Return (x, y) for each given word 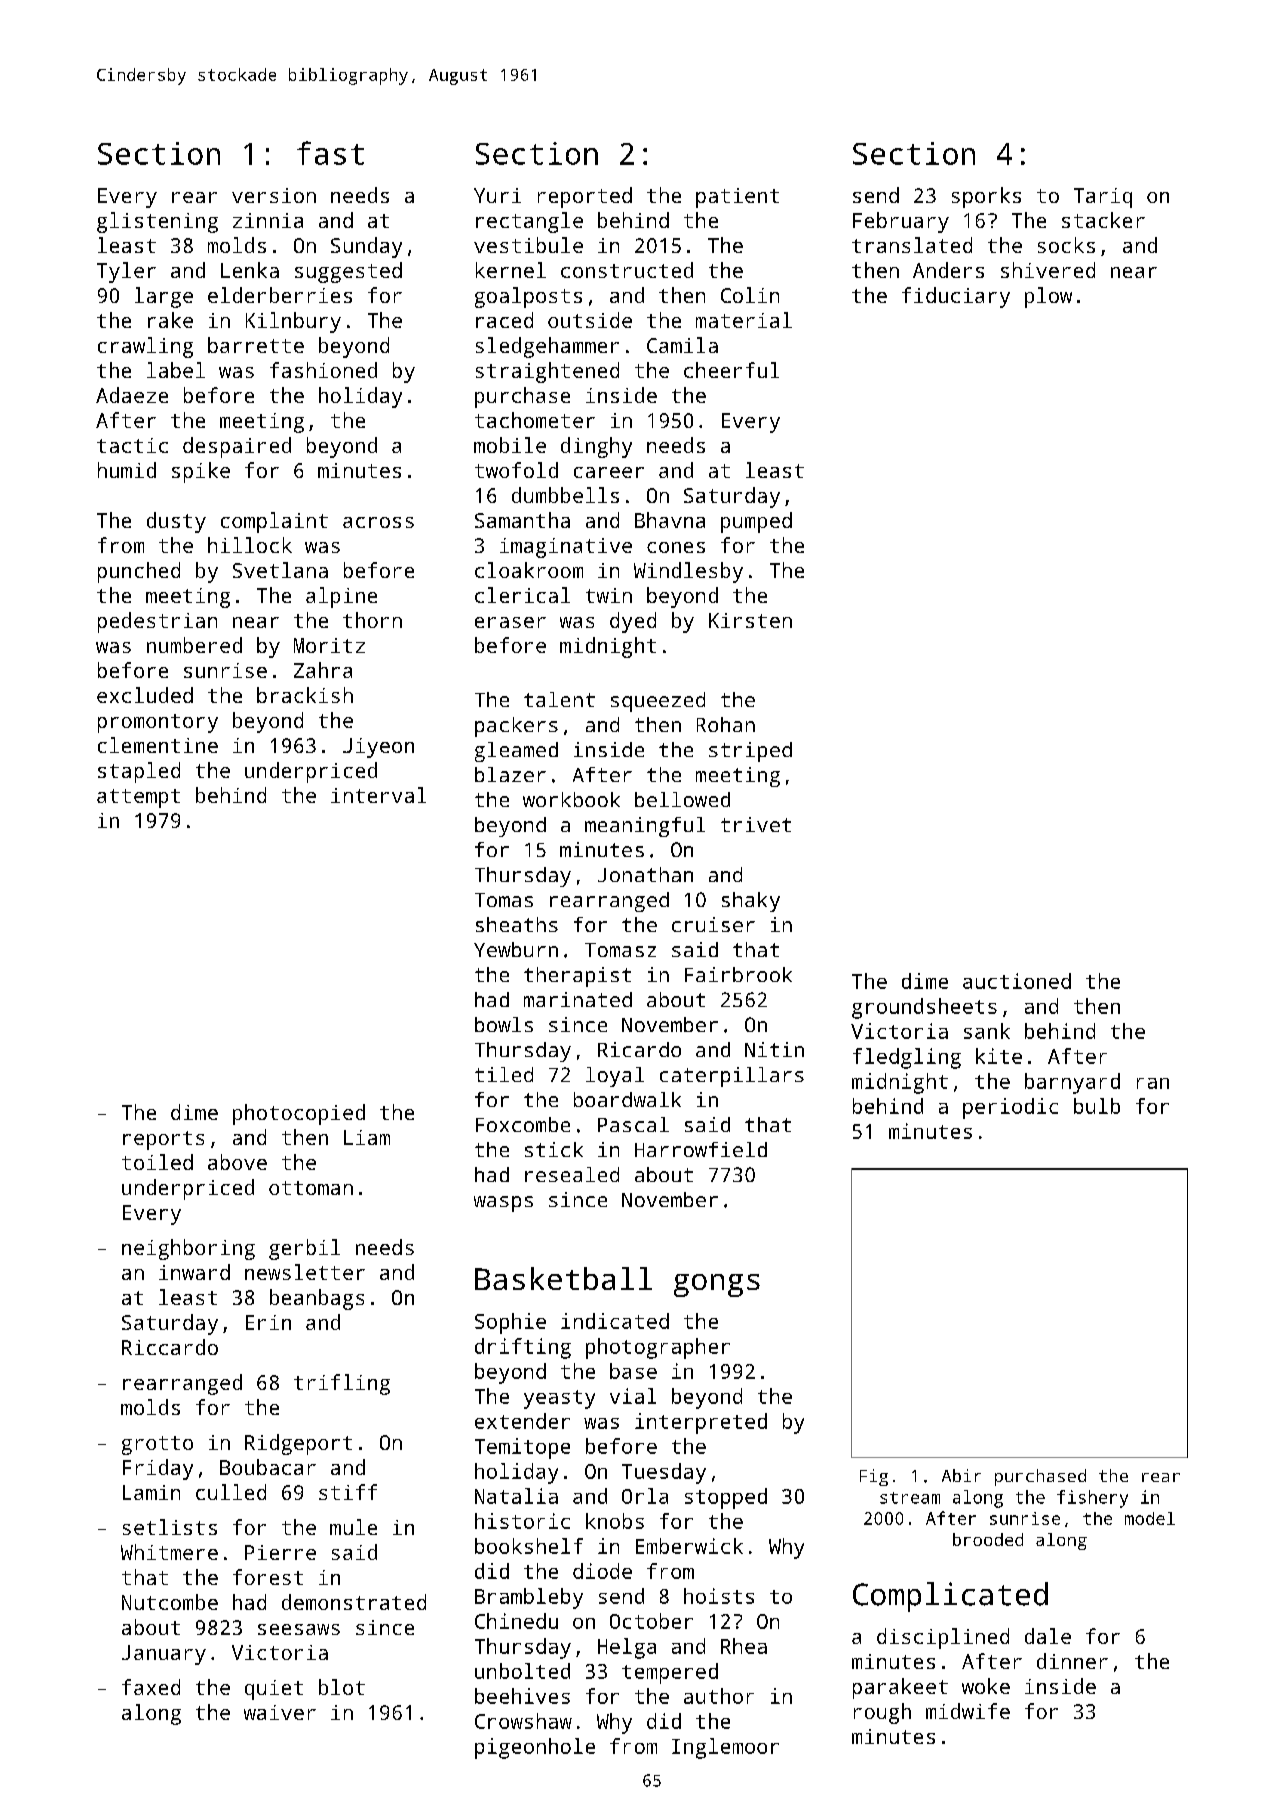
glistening (157, 222)
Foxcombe (523, 1124)
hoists (719, 1596)
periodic (1010, 1108)
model (1150, 1518)
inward (194, 1272)
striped (750, 752)
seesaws (299, 1629)
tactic (132, 445)
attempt (138, 798)
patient (737, 198)
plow (1048, 297)
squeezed (658, 702)
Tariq (1103, 198)
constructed (627, 270)
